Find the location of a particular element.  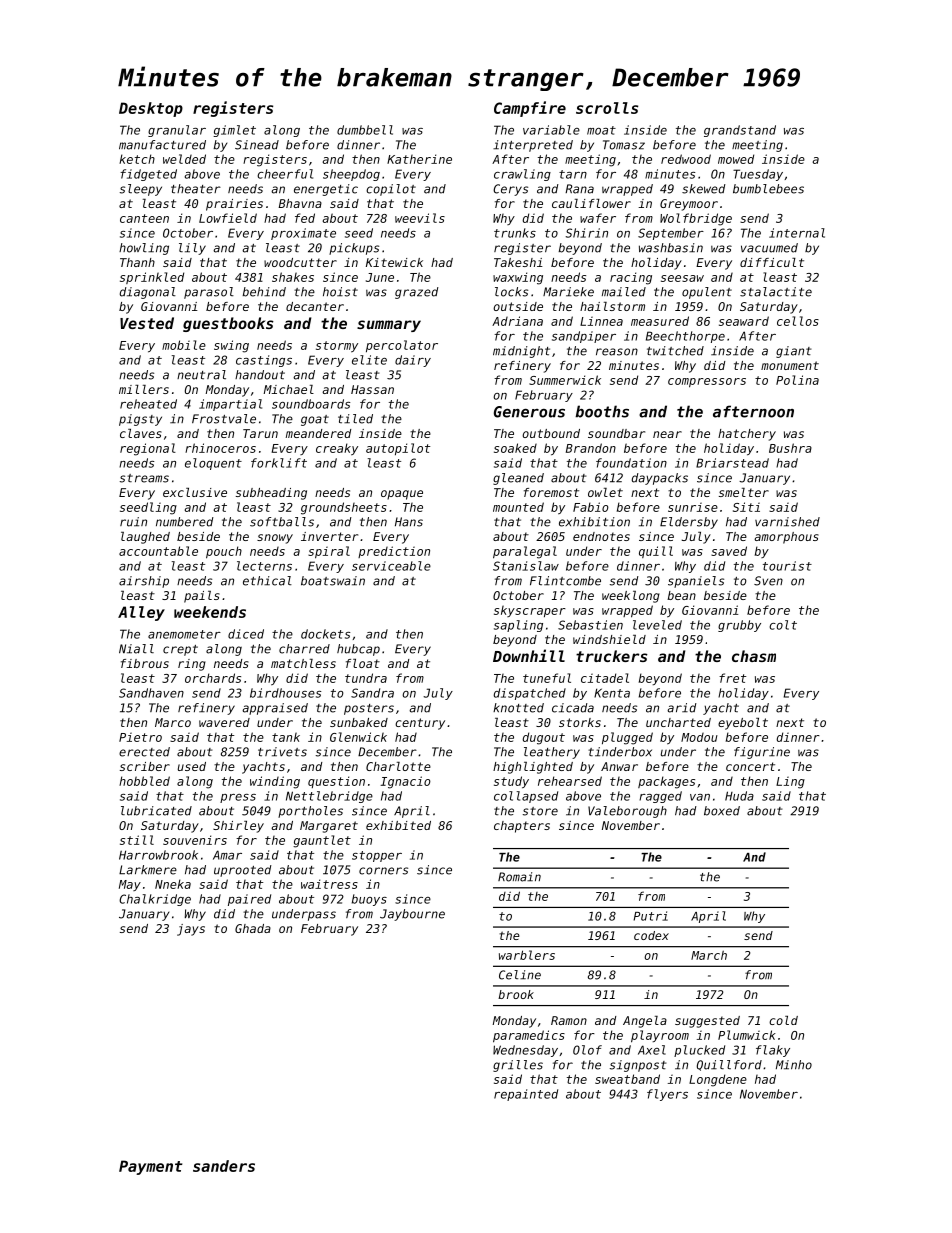

energetic is located at coordinates (326, 190).
